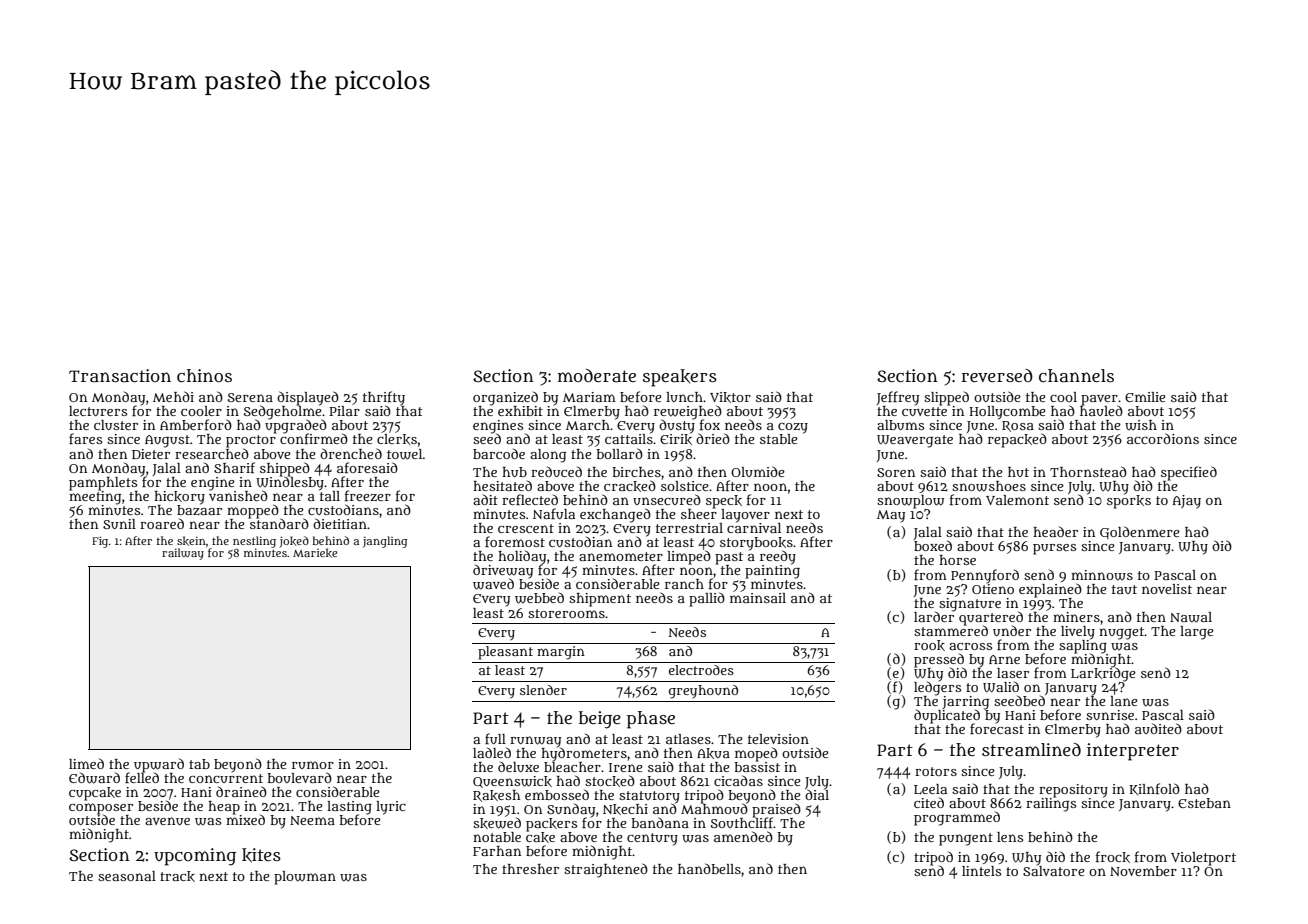  Describe the element at coordinates (142, 777) in the page. I see `felled` at that location.
